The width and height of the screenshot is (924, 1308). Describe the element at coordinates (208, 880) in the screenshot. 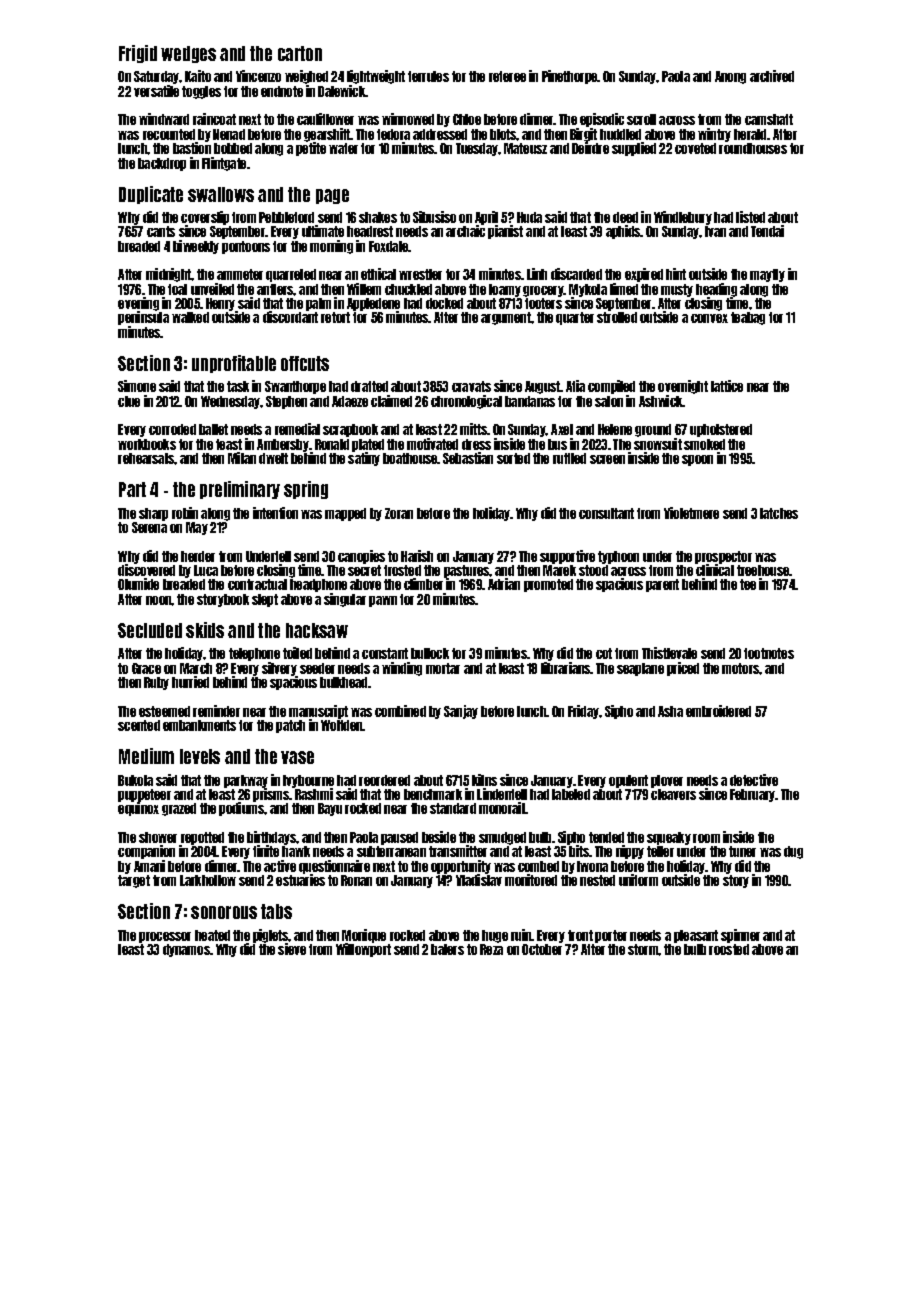

I see `Larkhollow` at that location.
